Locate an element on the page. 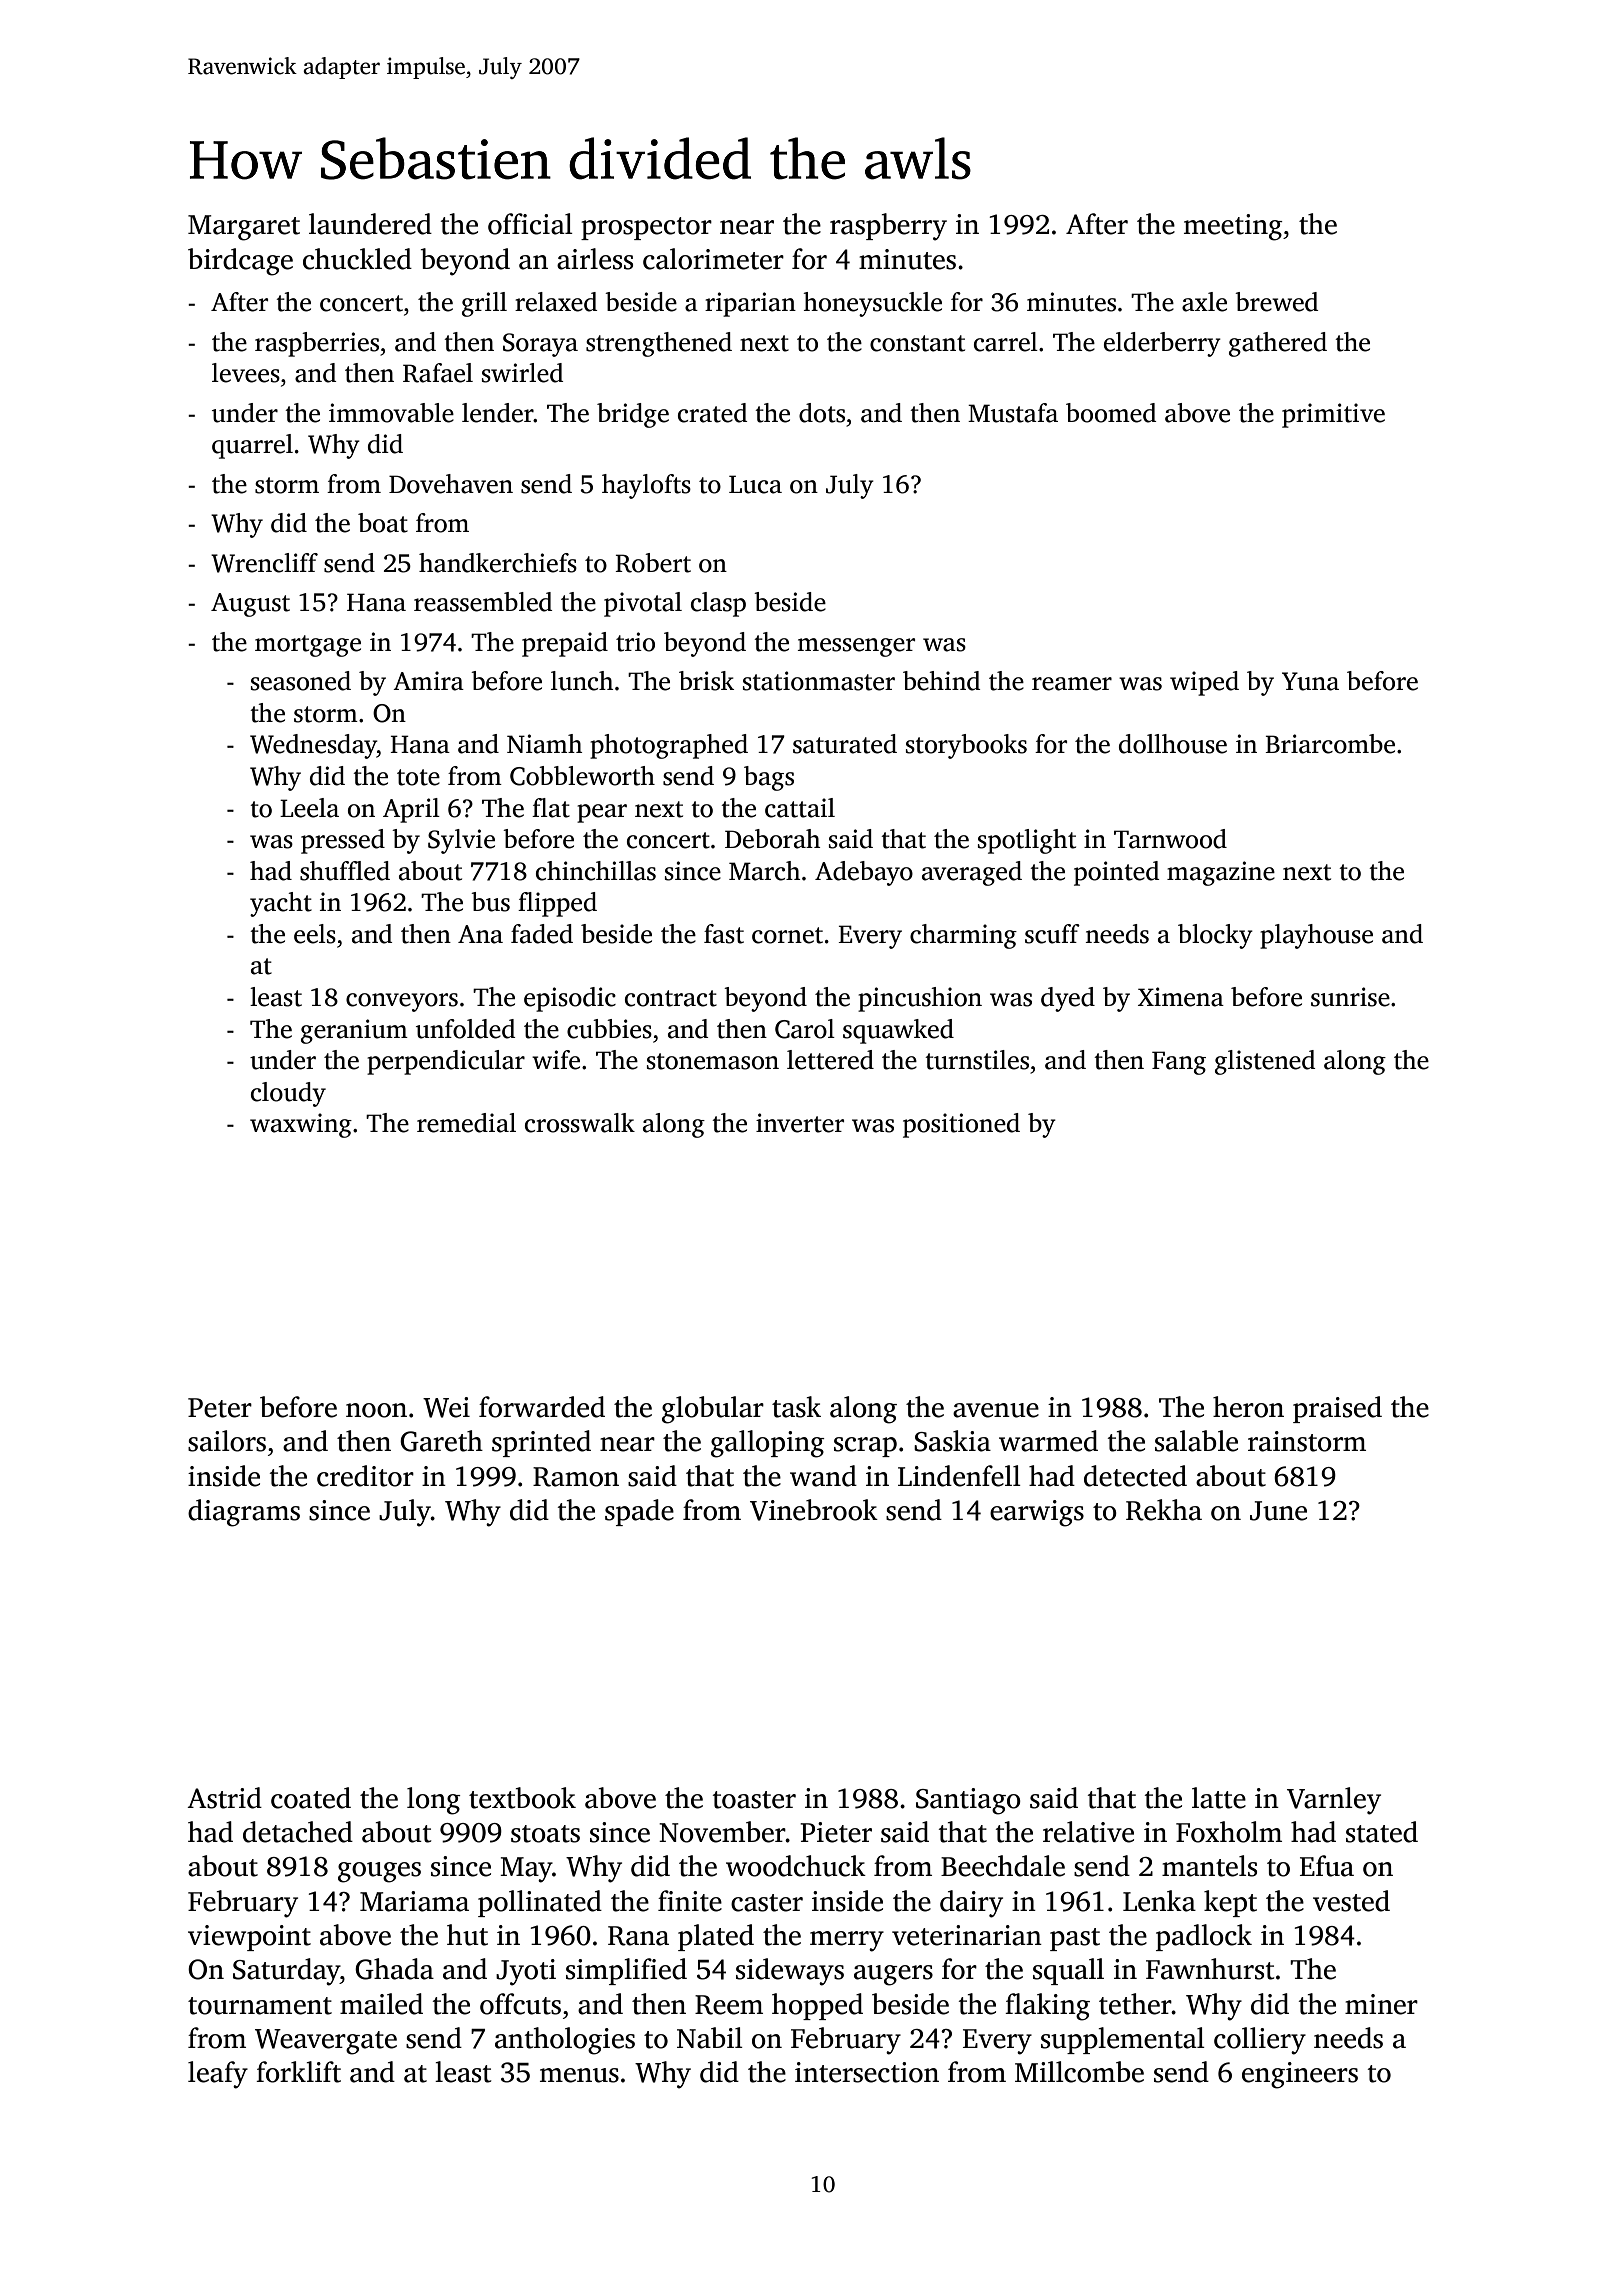  latte is located at coordinates (1219, 1798).
